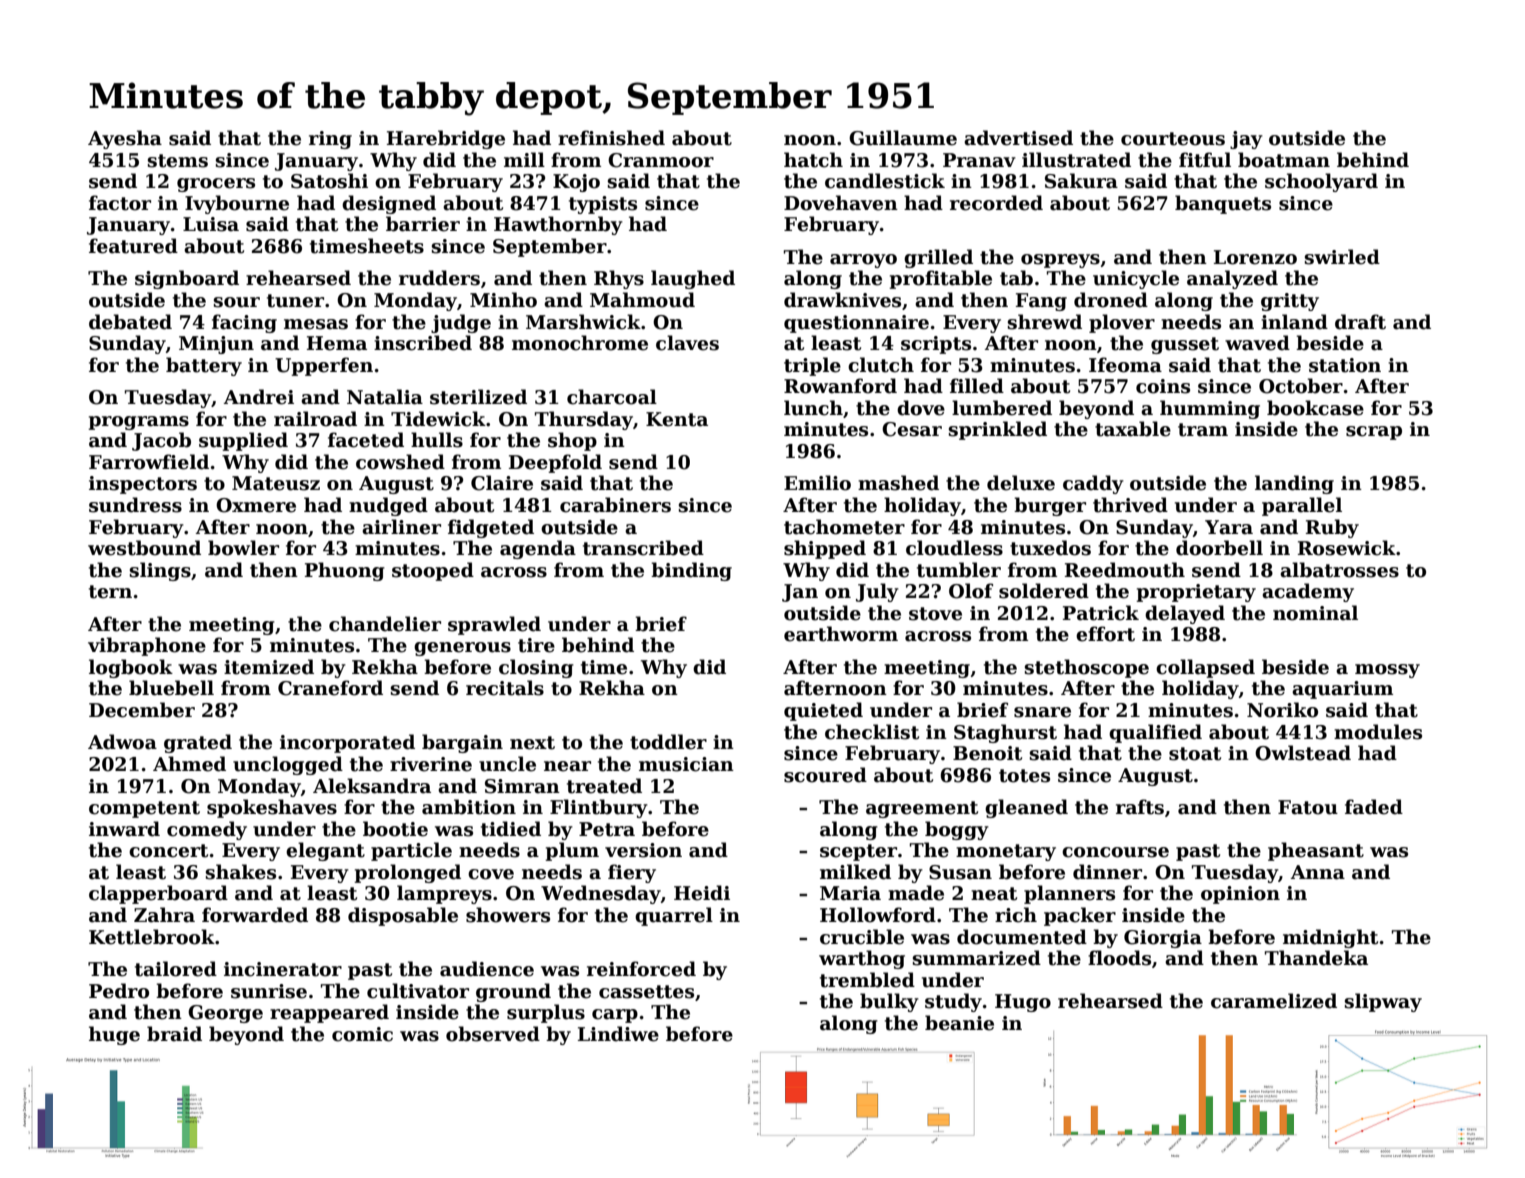 The image size is (1525, 1178). Describe the element at coordinates (487, 969) in the screenshot. I see `audience` at that location.
